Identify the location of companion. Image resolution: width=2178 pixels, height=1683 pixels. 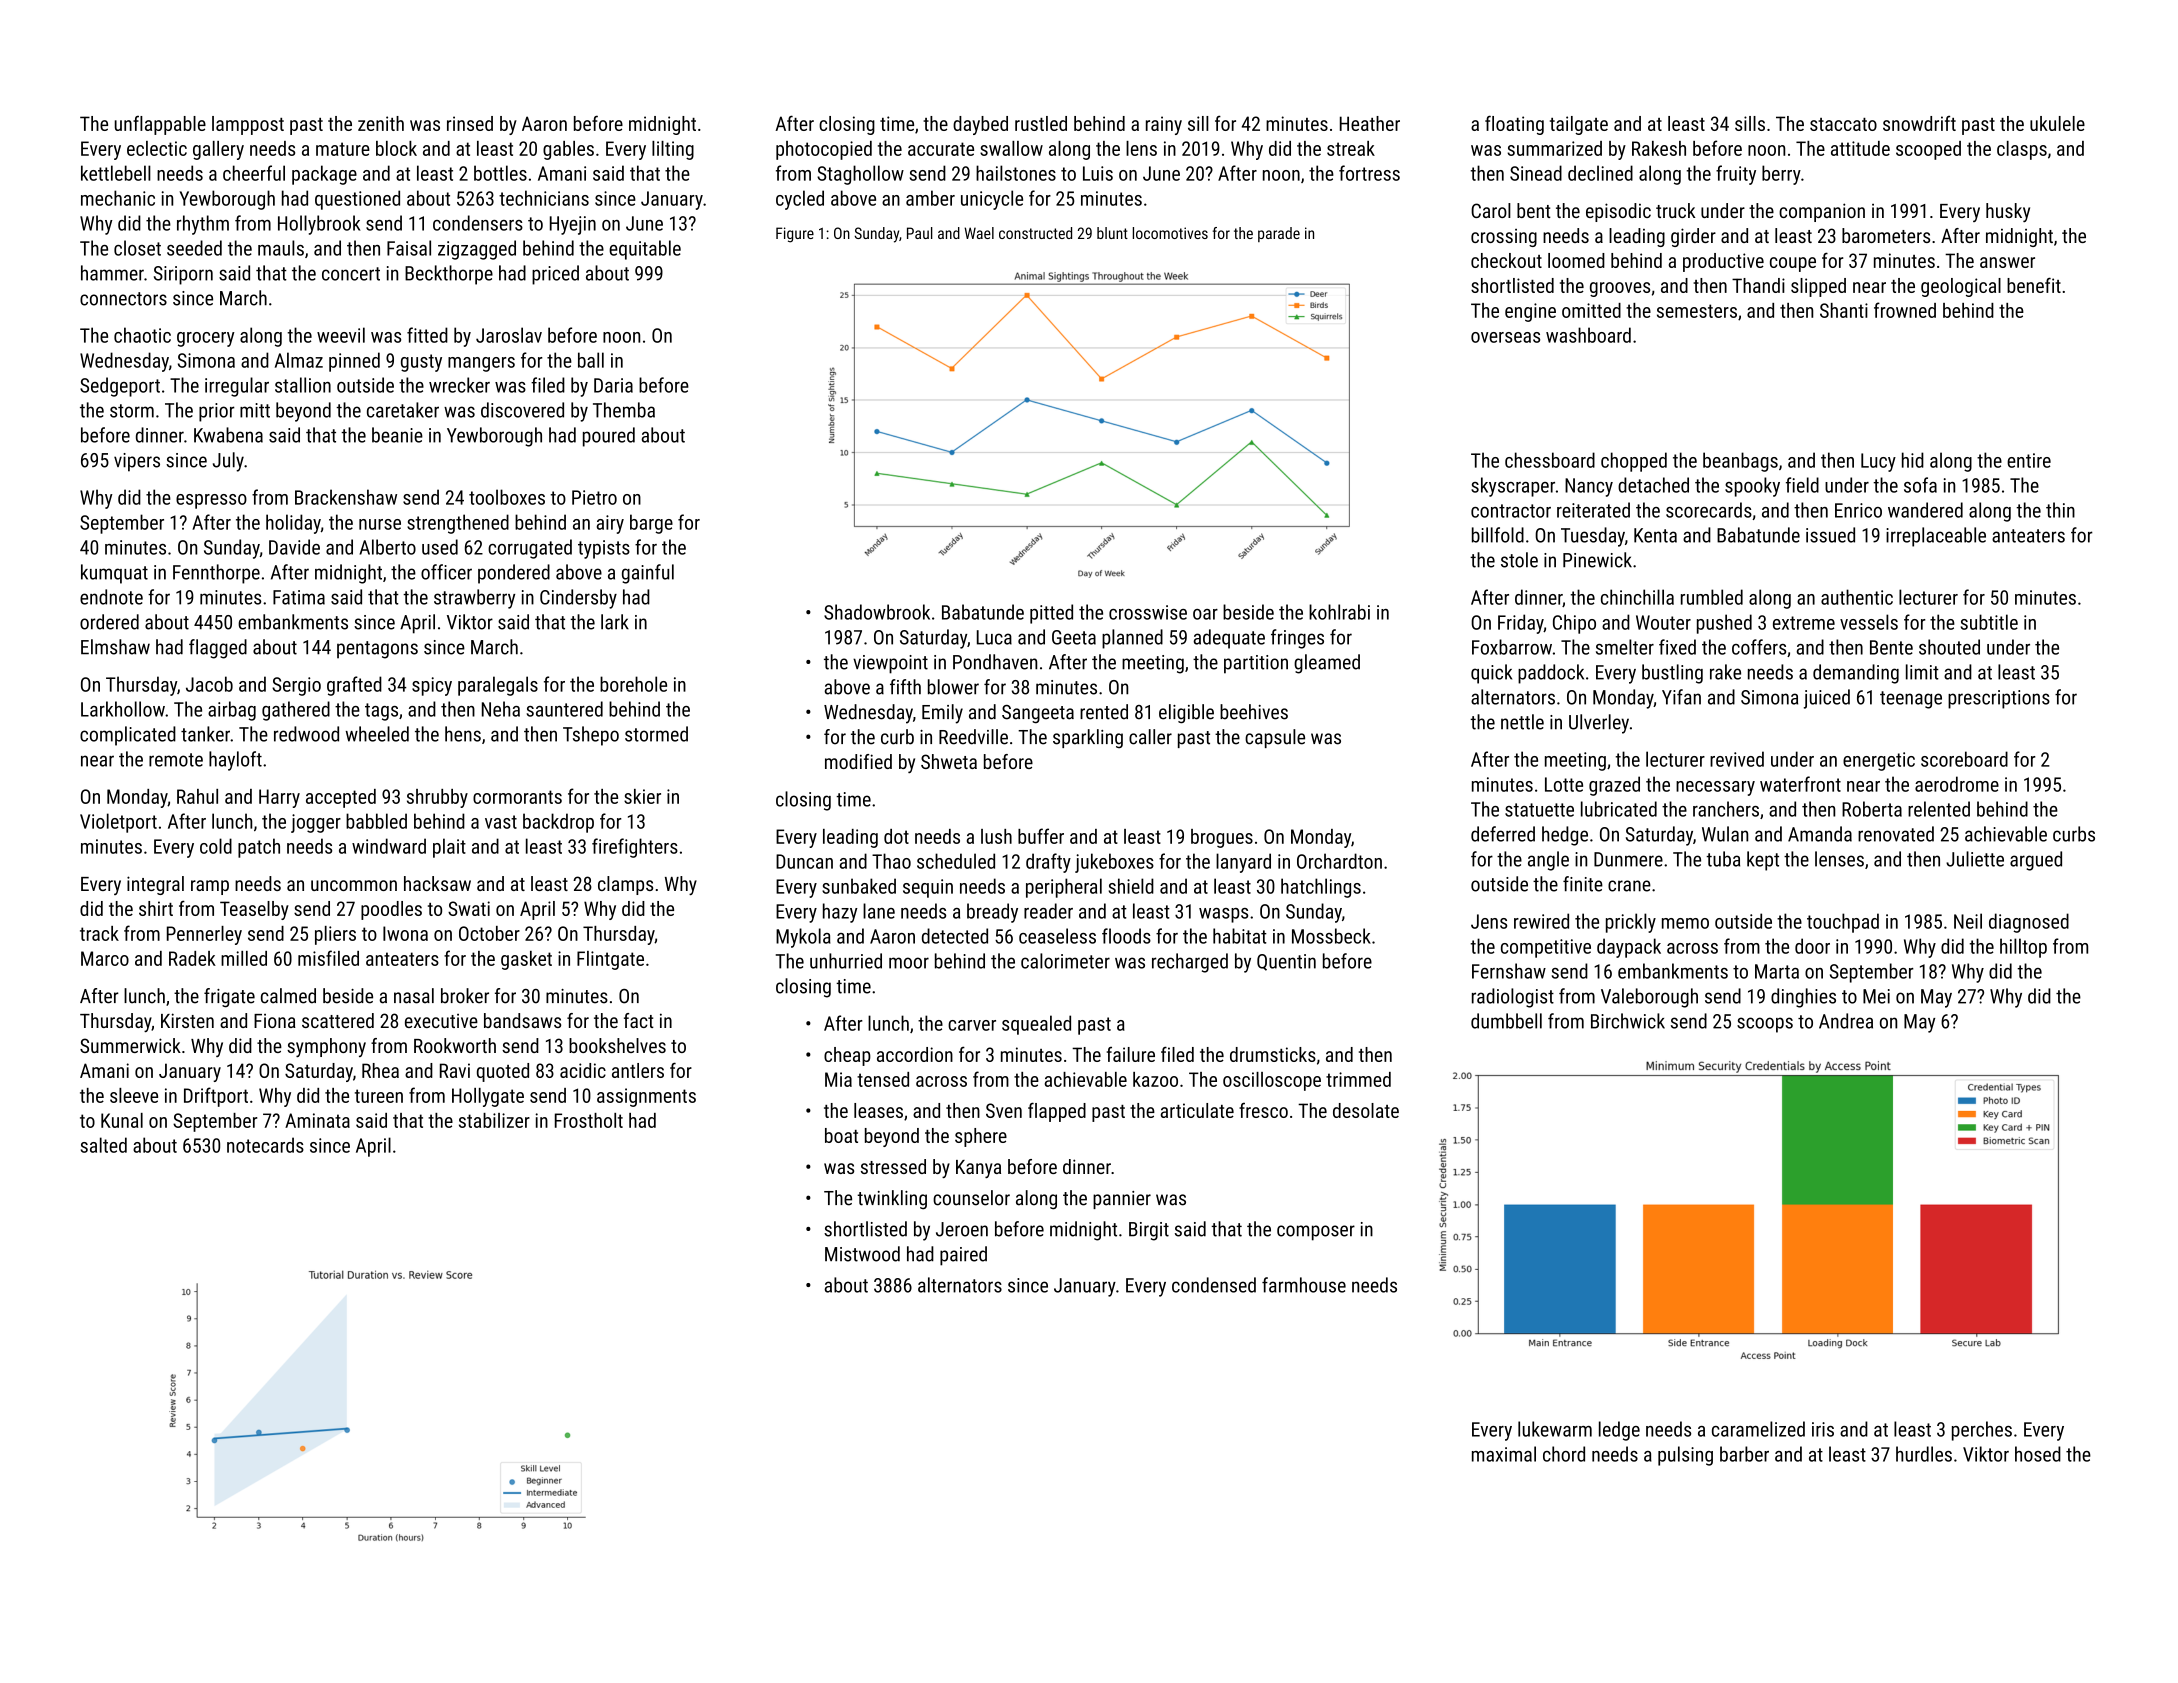
(1822, 212).
